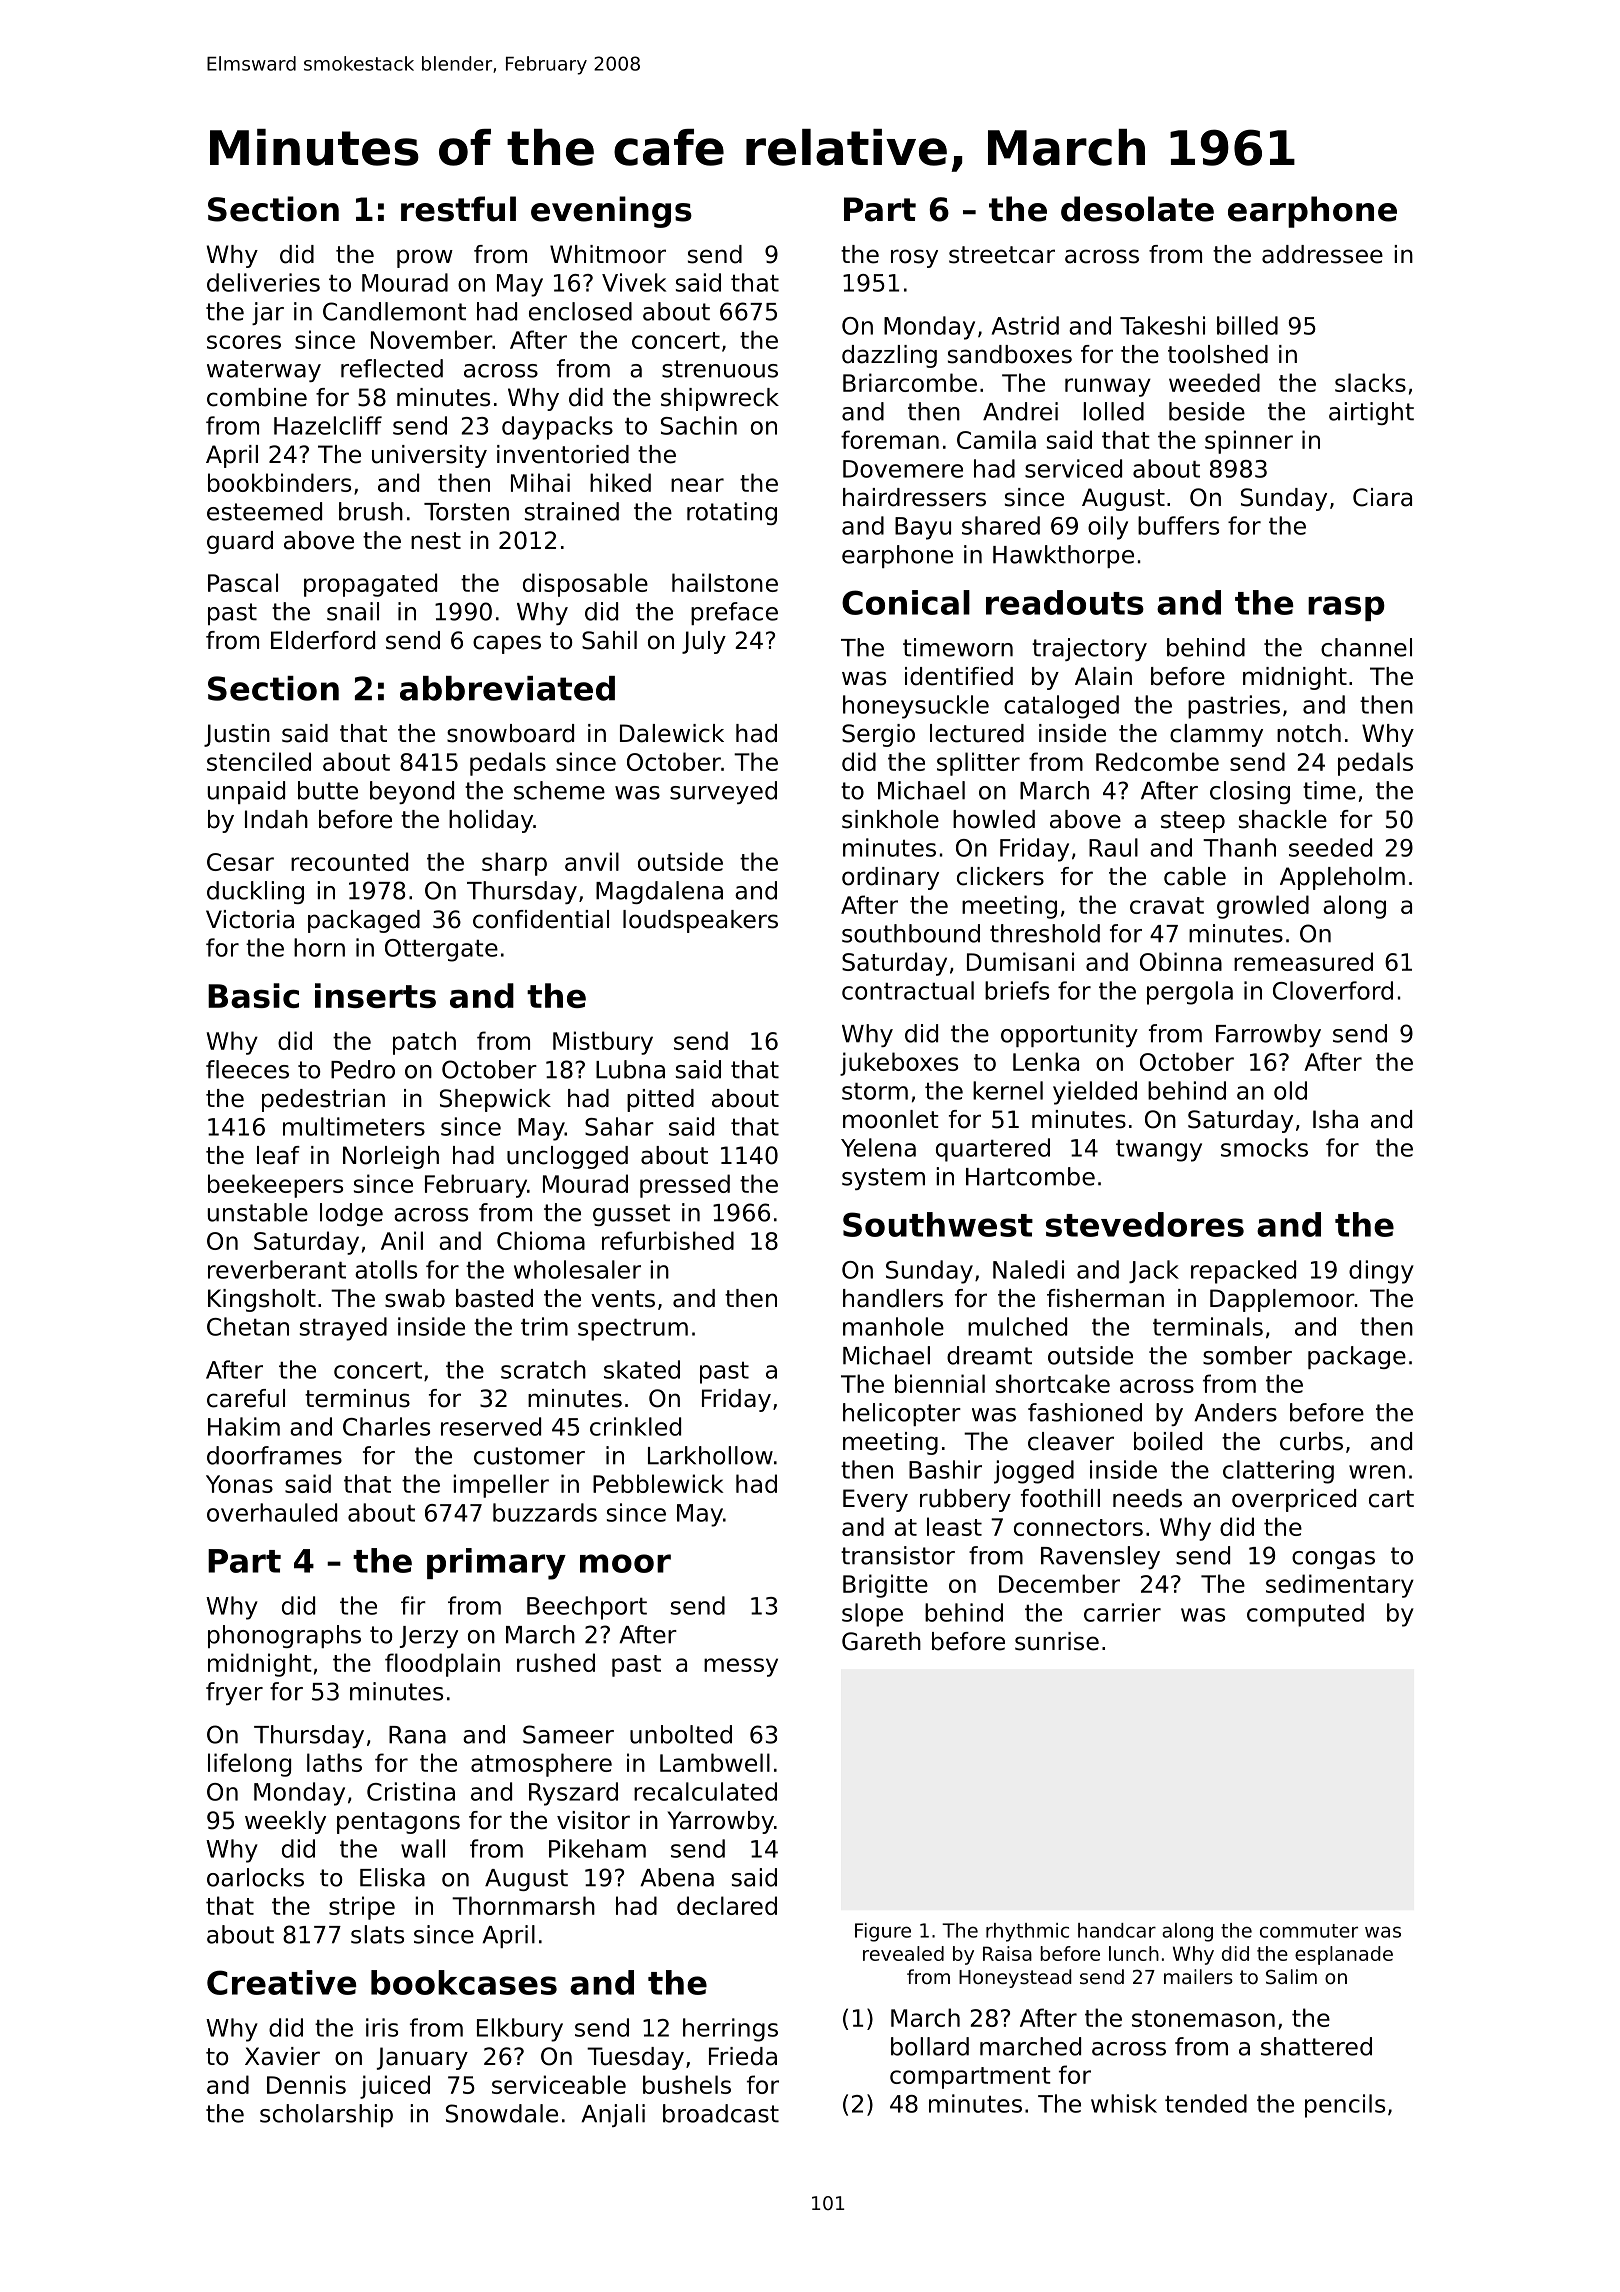  I want to click on sinkhole, so click(890, 819).
